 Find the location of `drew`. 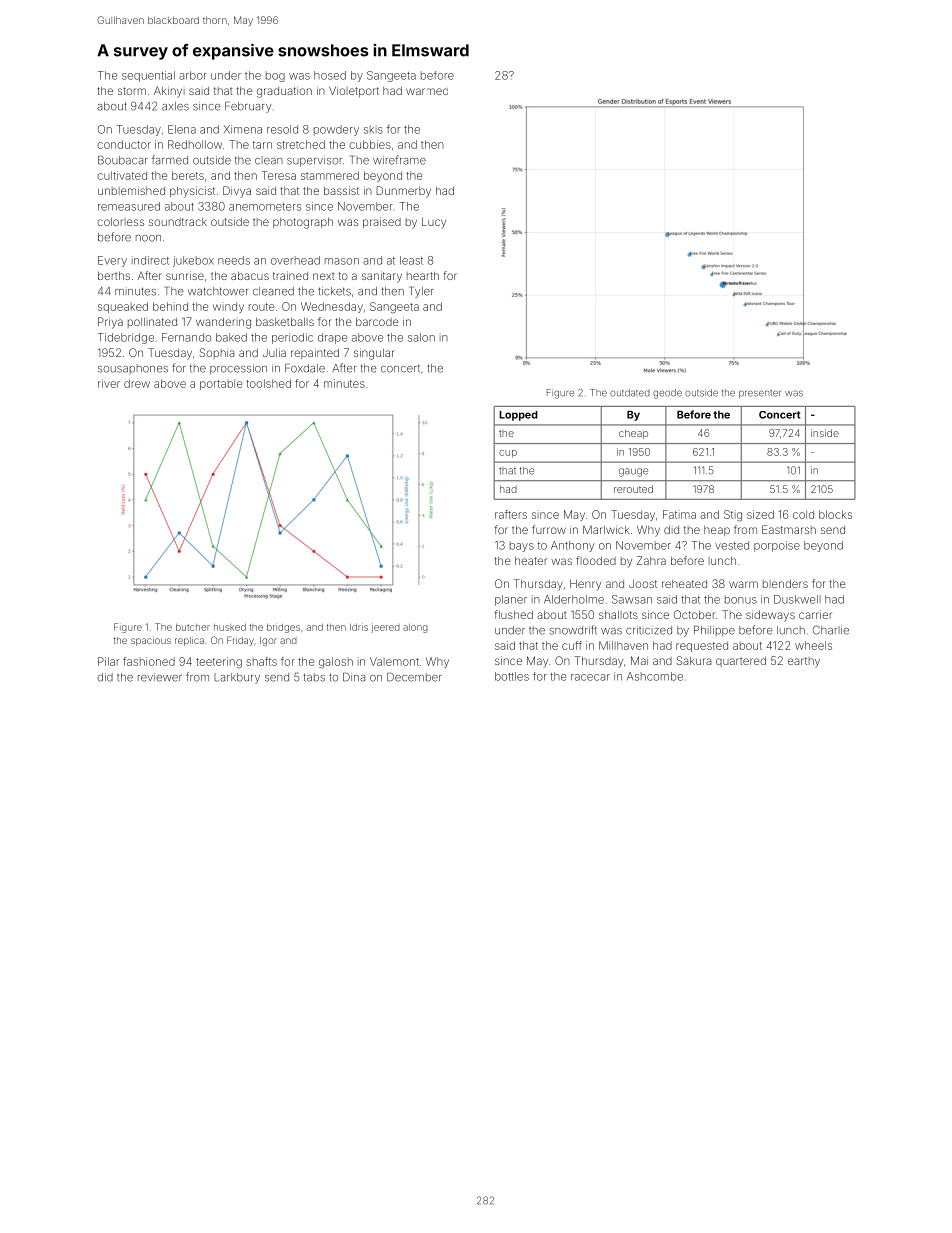

drew is located at coordinates (137, 383).
